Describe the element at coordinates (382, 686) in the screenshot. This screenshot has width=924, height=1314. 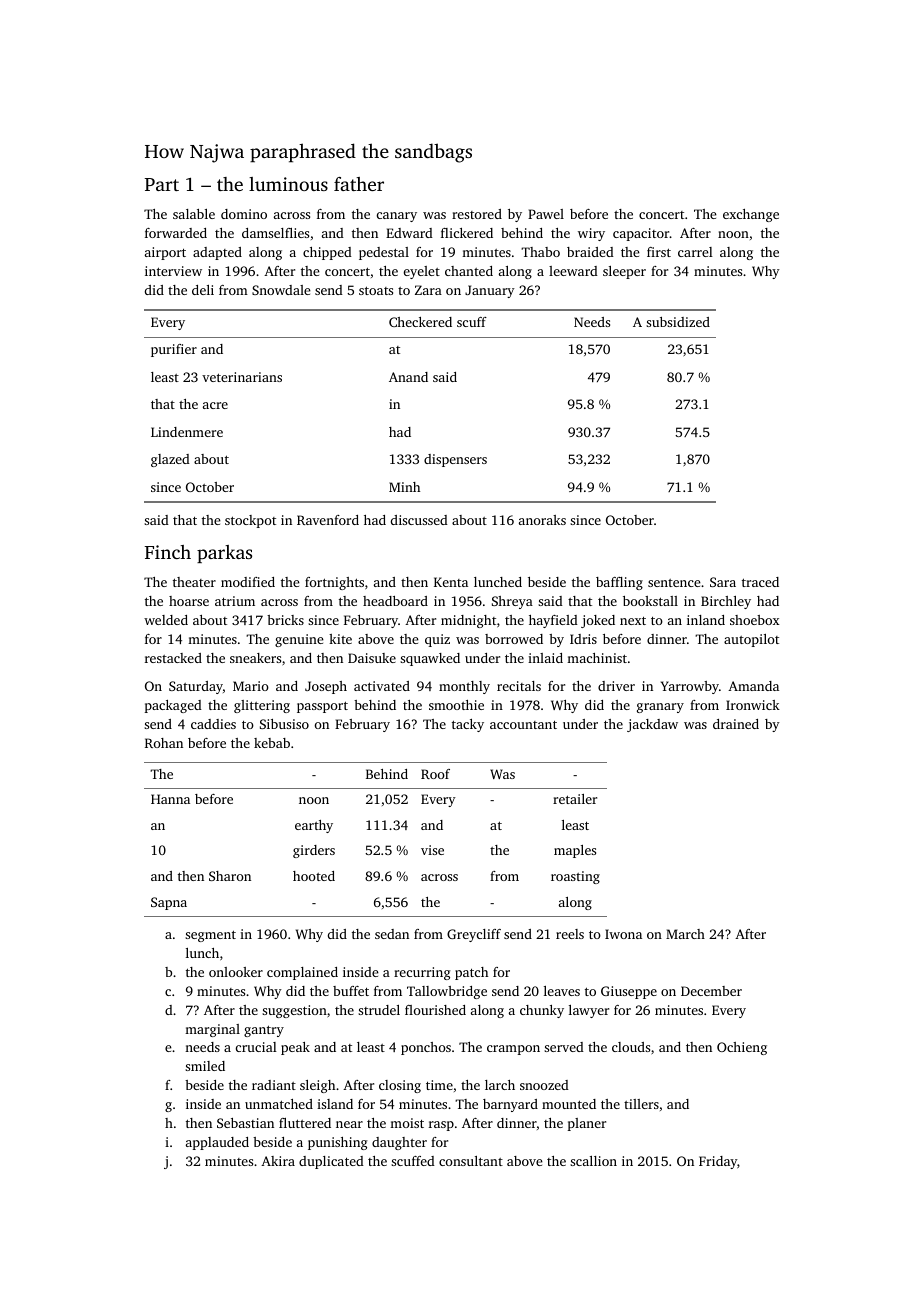
I see `activated` at that location.
